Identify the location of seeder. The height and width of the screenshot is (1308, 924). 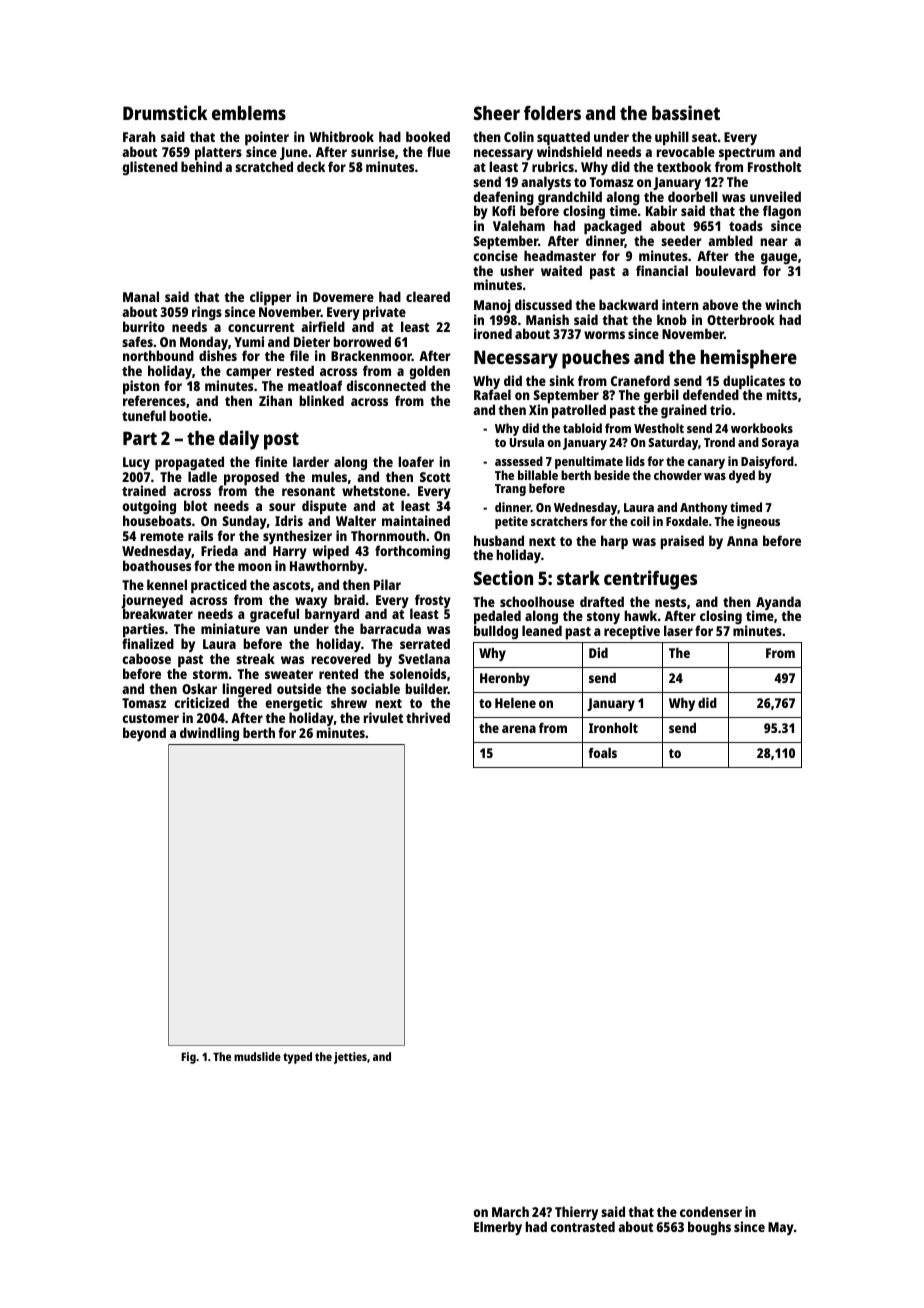
(681, 240).
